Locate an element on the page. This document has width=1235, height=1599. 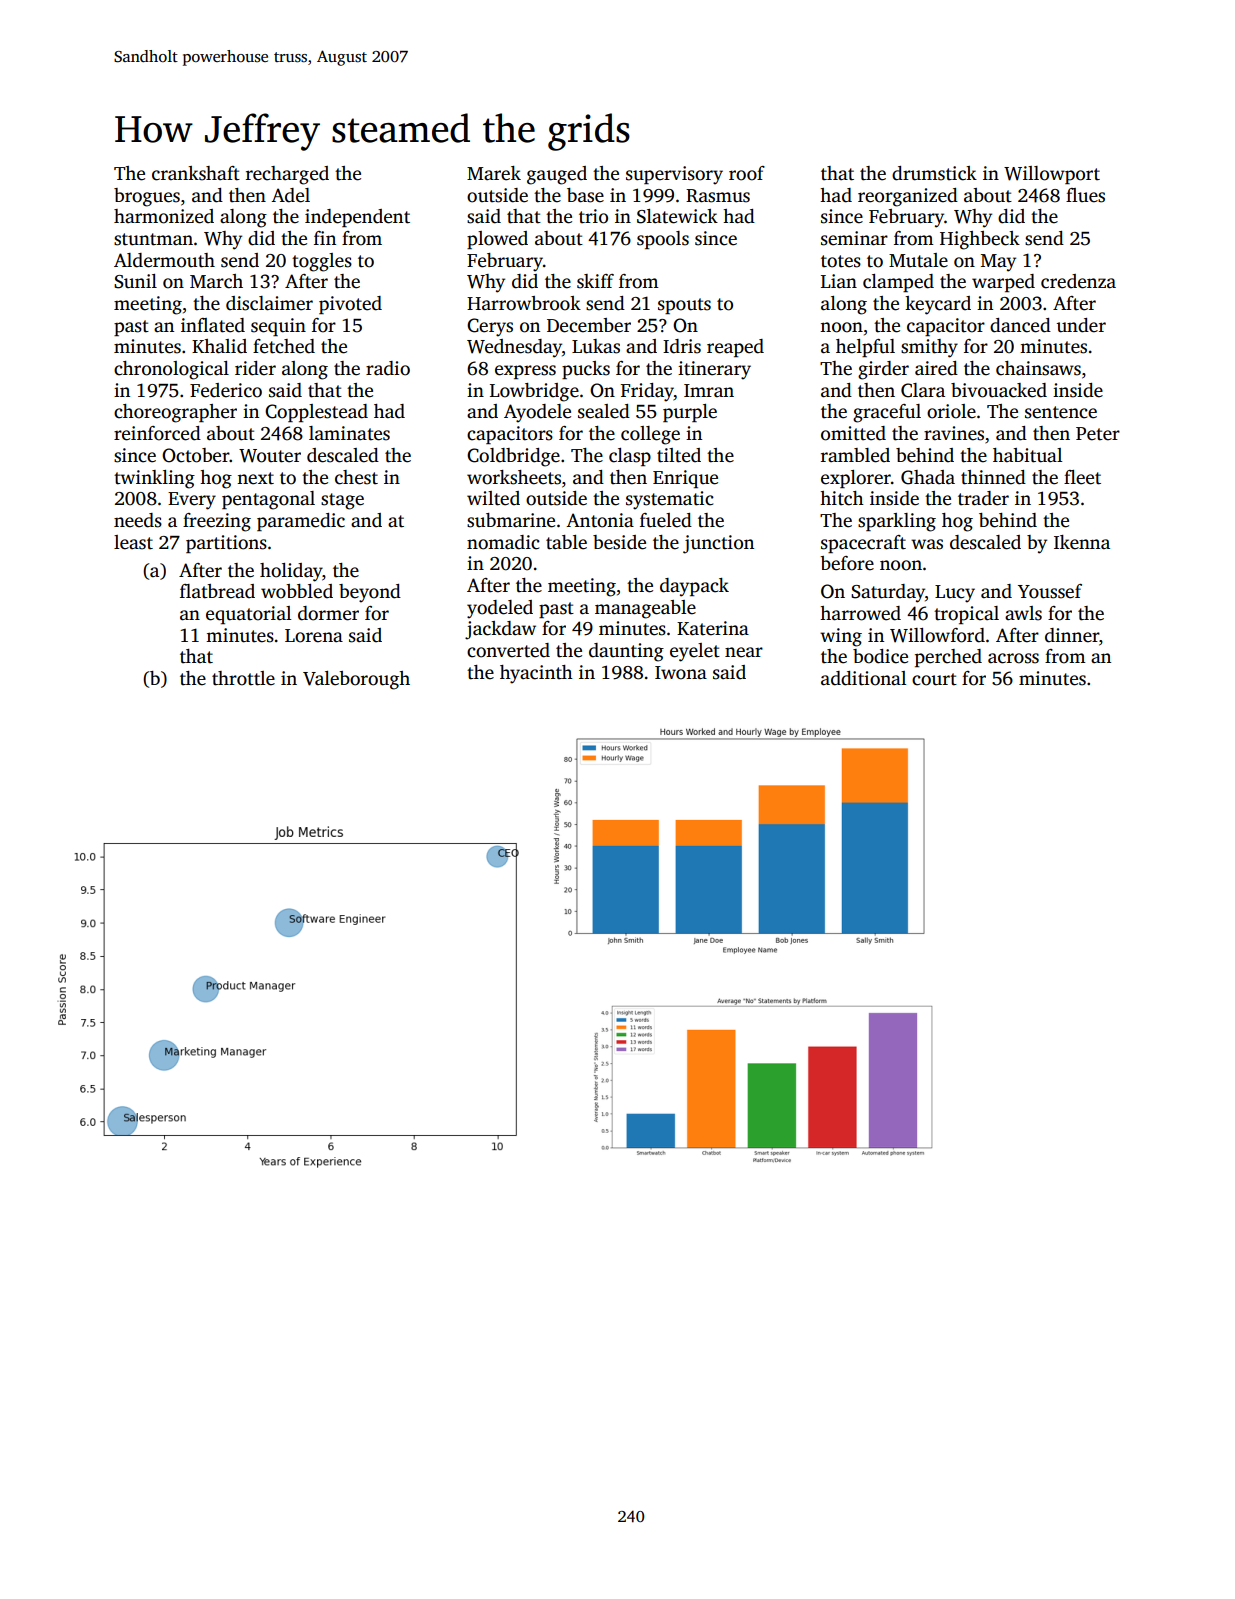
throttle is located at coordinates (243, 678).
